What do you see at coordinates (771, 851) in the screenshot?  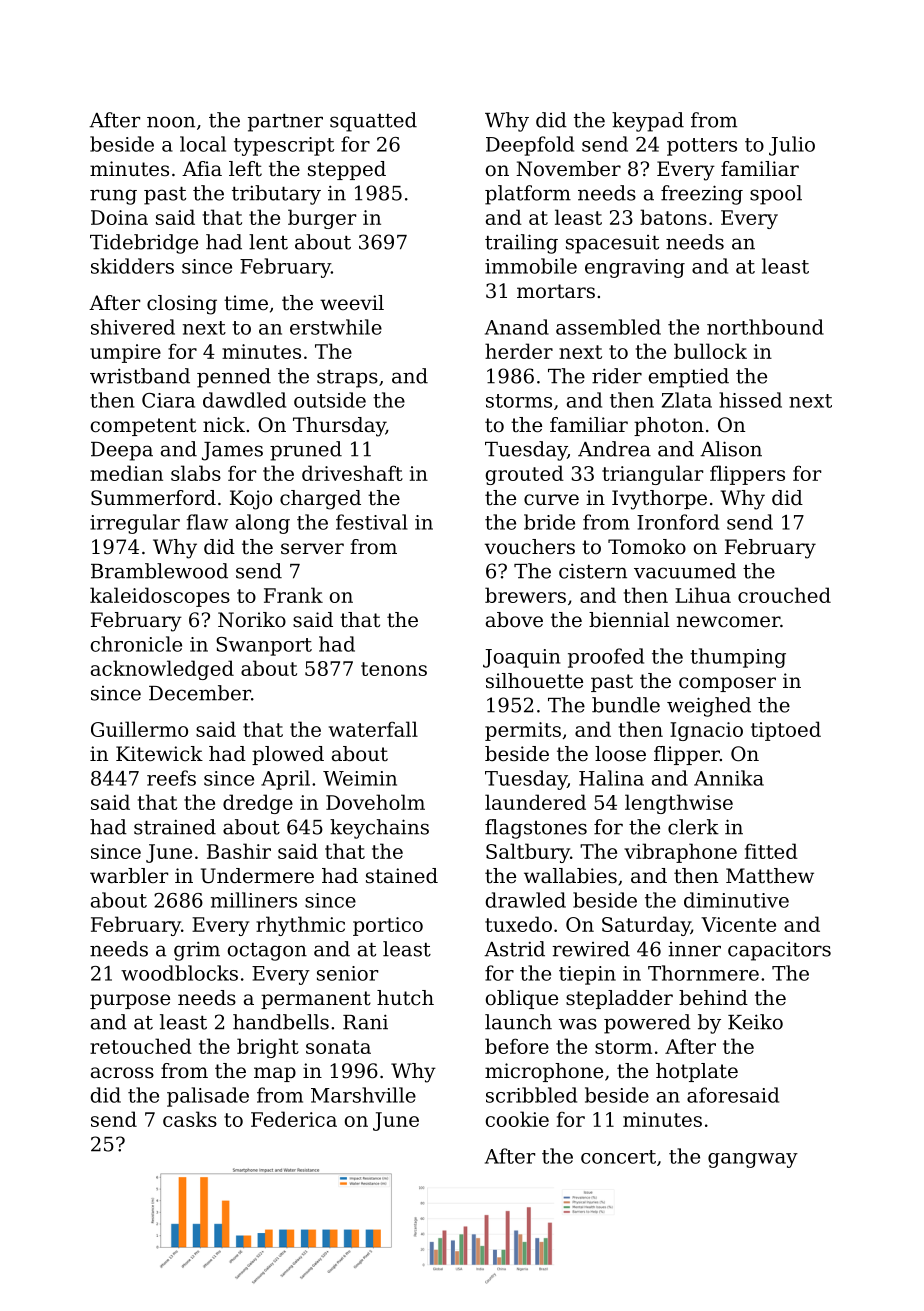 I see `fitted` at bounding box center [771, 851].
